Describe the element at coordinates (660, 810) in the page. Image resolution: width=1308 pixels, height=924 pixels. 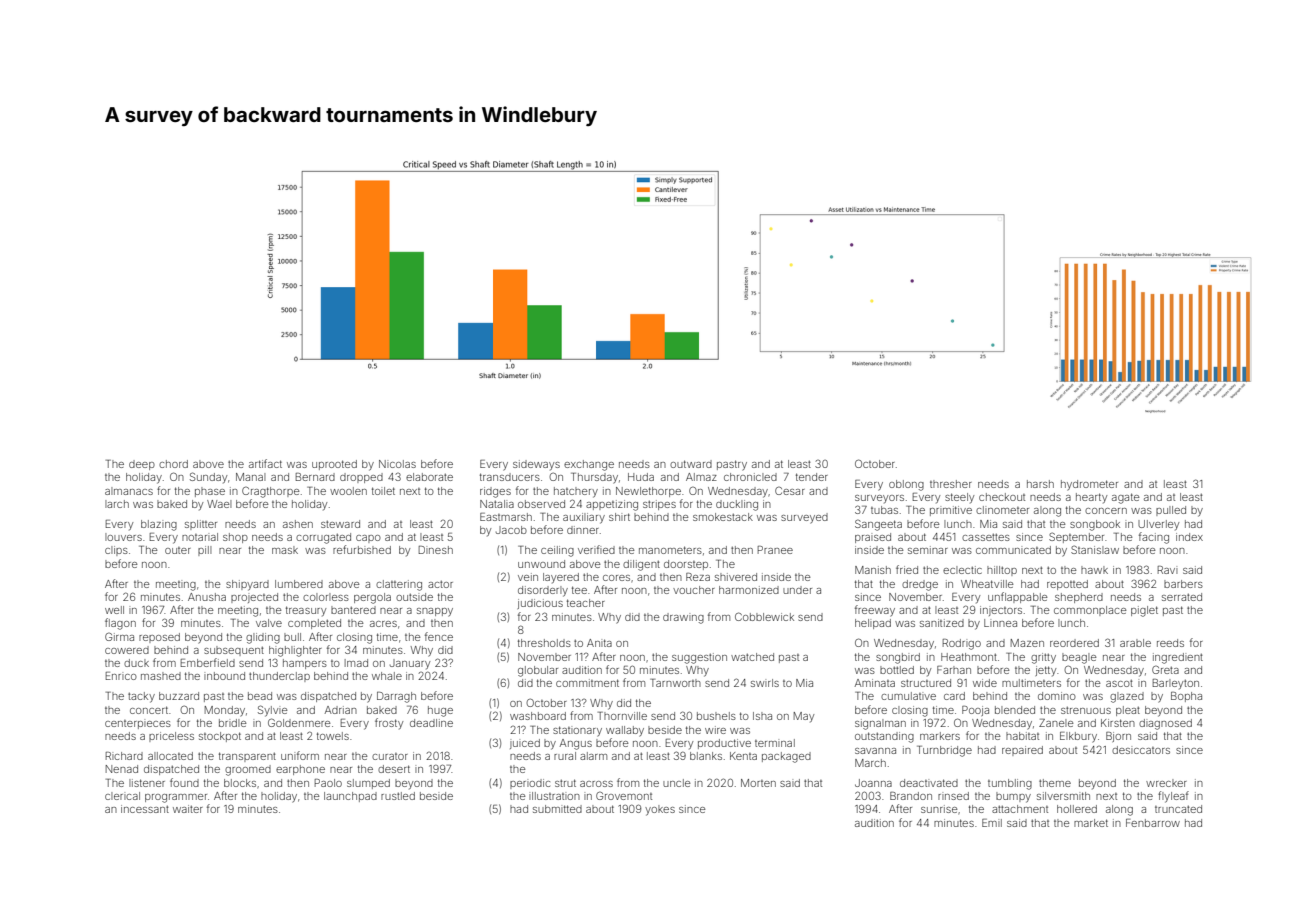
I see `yokes` at that location.
